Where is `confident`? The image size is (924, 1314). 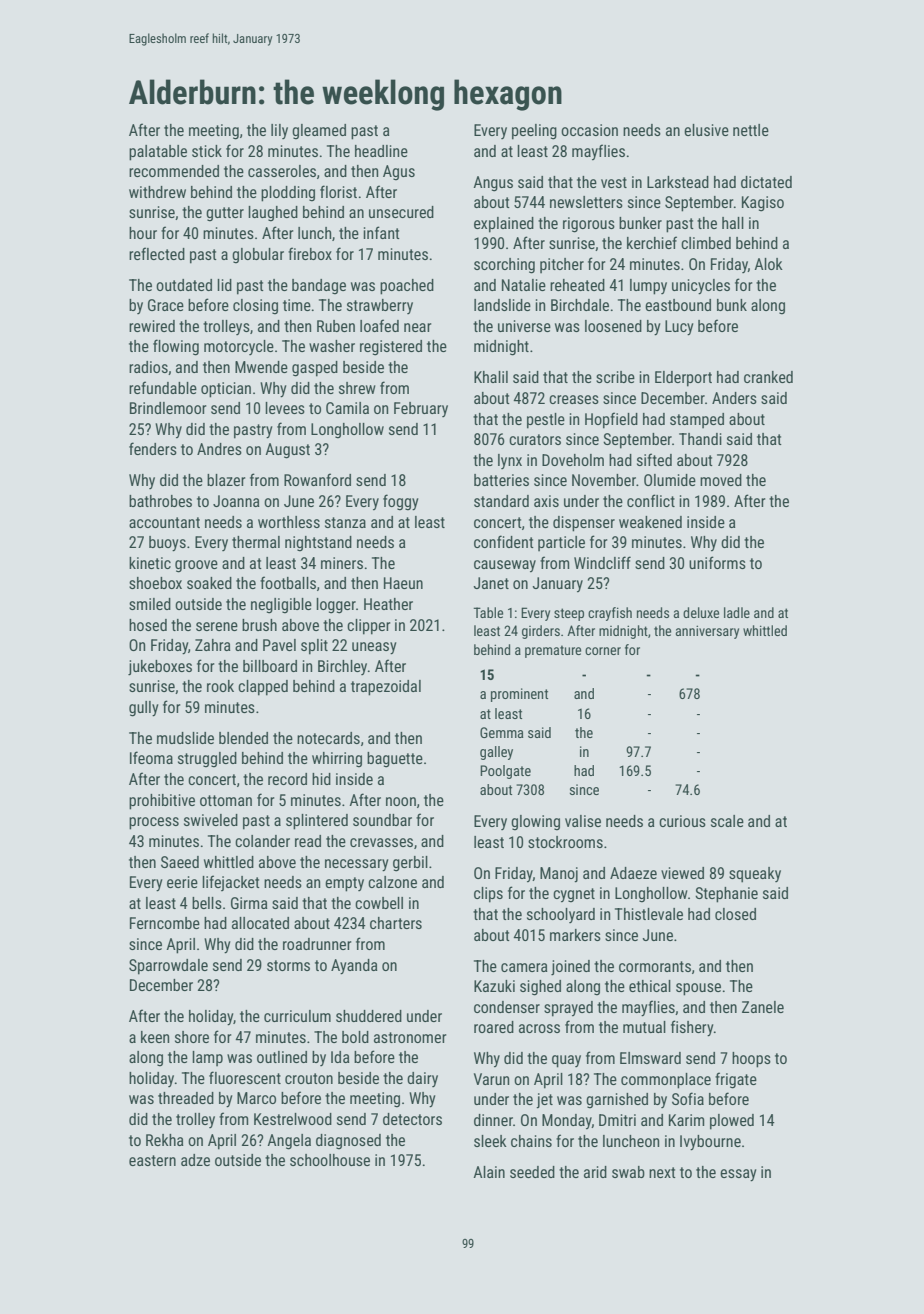
confident is located at coordinates (504, 541).
